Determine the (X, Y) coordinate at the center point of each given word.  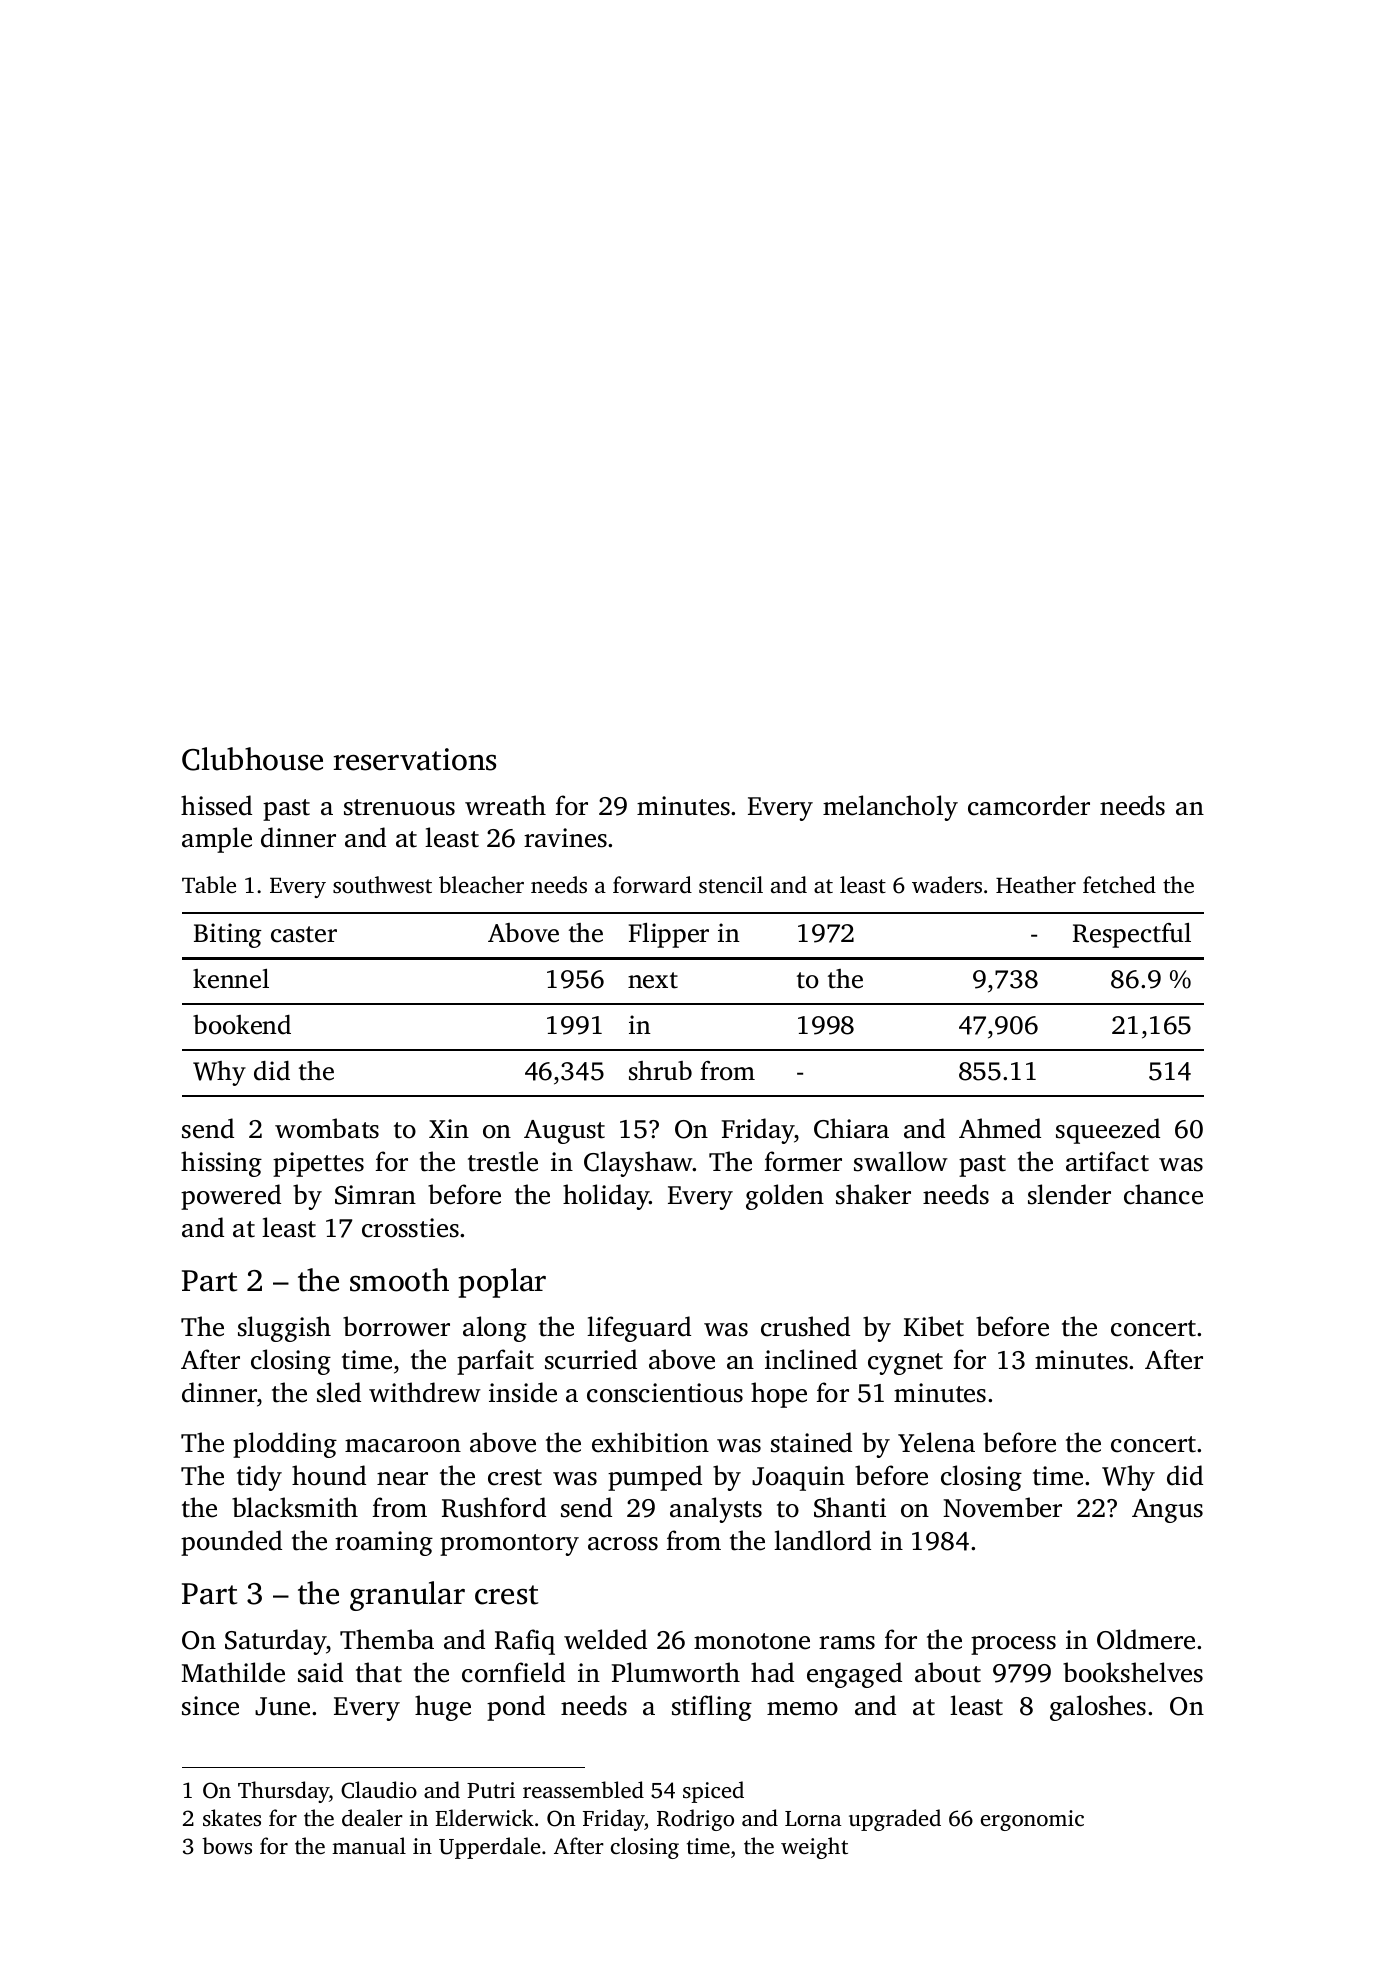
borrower (396, 1326)
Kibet (934, 1326)
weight (814, 1848)
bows (227, 1845)
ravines (565, 838)
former (803, 1161)
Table (209, 884)
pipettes (318, 1164)
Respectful (1132, 935)
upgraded (895, 1820)
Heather (1036, 885)
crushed (805, 1326)
